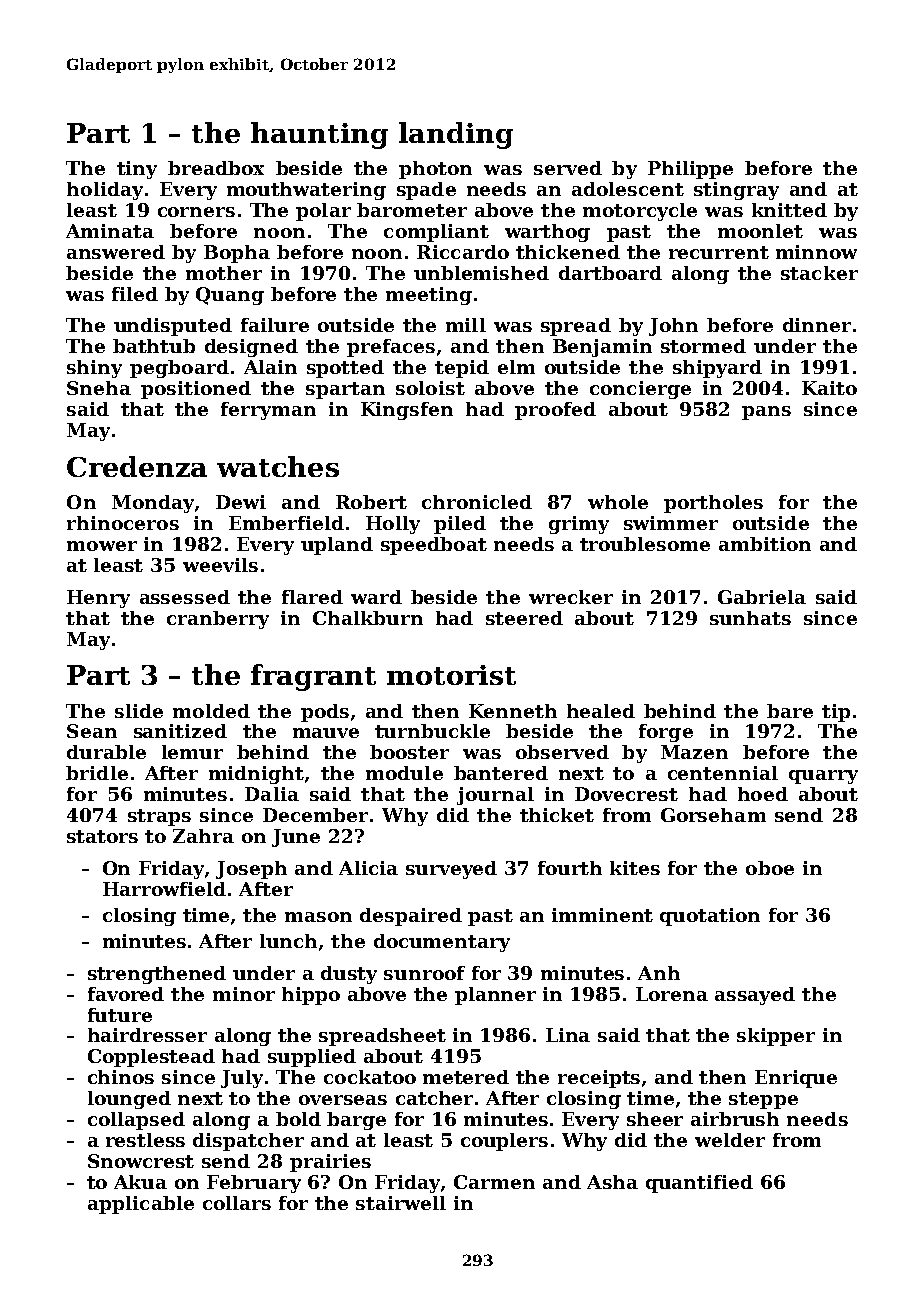 The height and width of the document is (1311, 924). I want to click on watches, so click(278, 466).
